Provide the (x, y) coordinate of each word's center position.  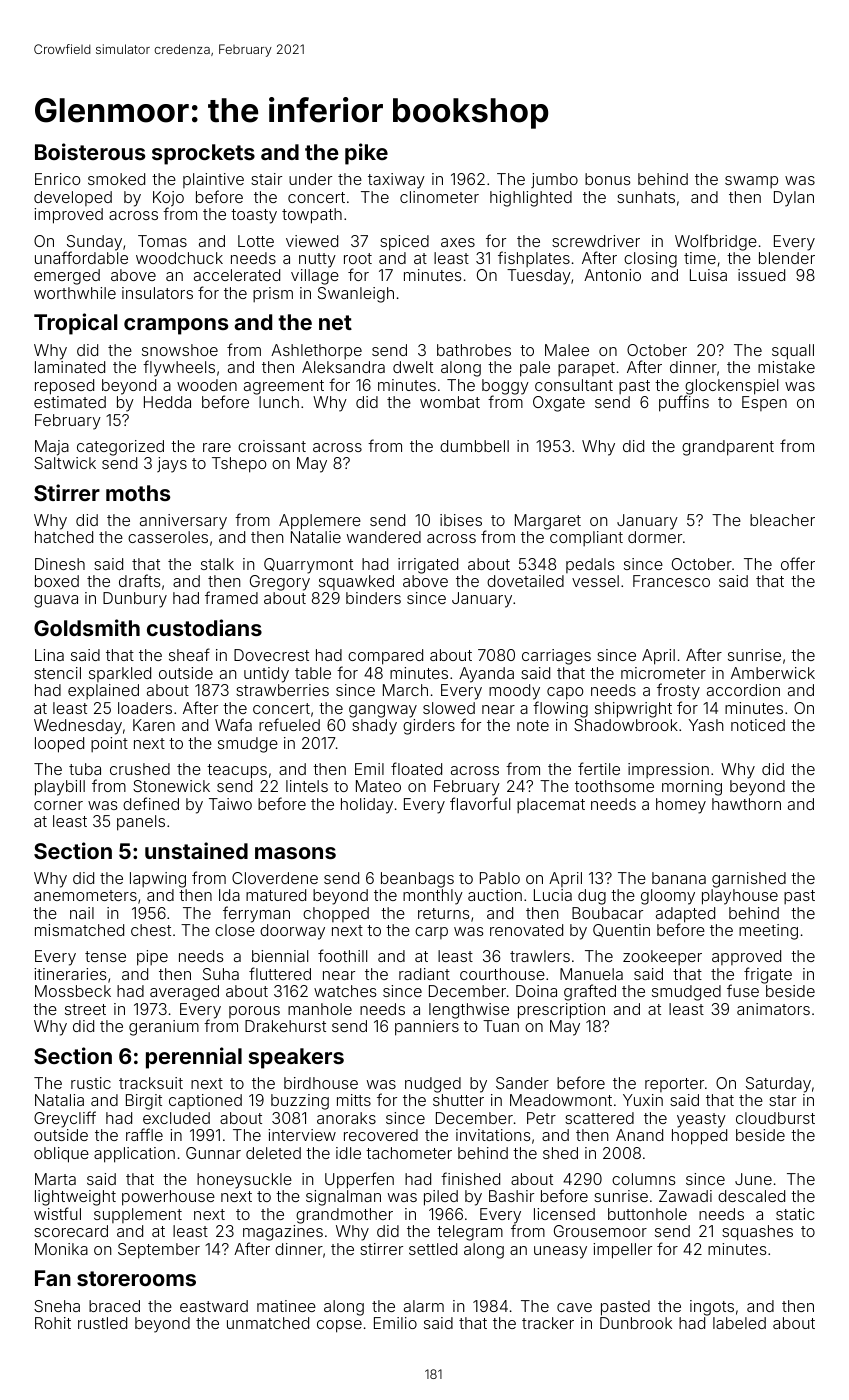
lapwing (158, 880)
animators (773, 1009)
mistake (786, 367)
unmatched (268, 1323)
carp (431, 933)
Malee (567, 350)
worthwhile (75, 293)
